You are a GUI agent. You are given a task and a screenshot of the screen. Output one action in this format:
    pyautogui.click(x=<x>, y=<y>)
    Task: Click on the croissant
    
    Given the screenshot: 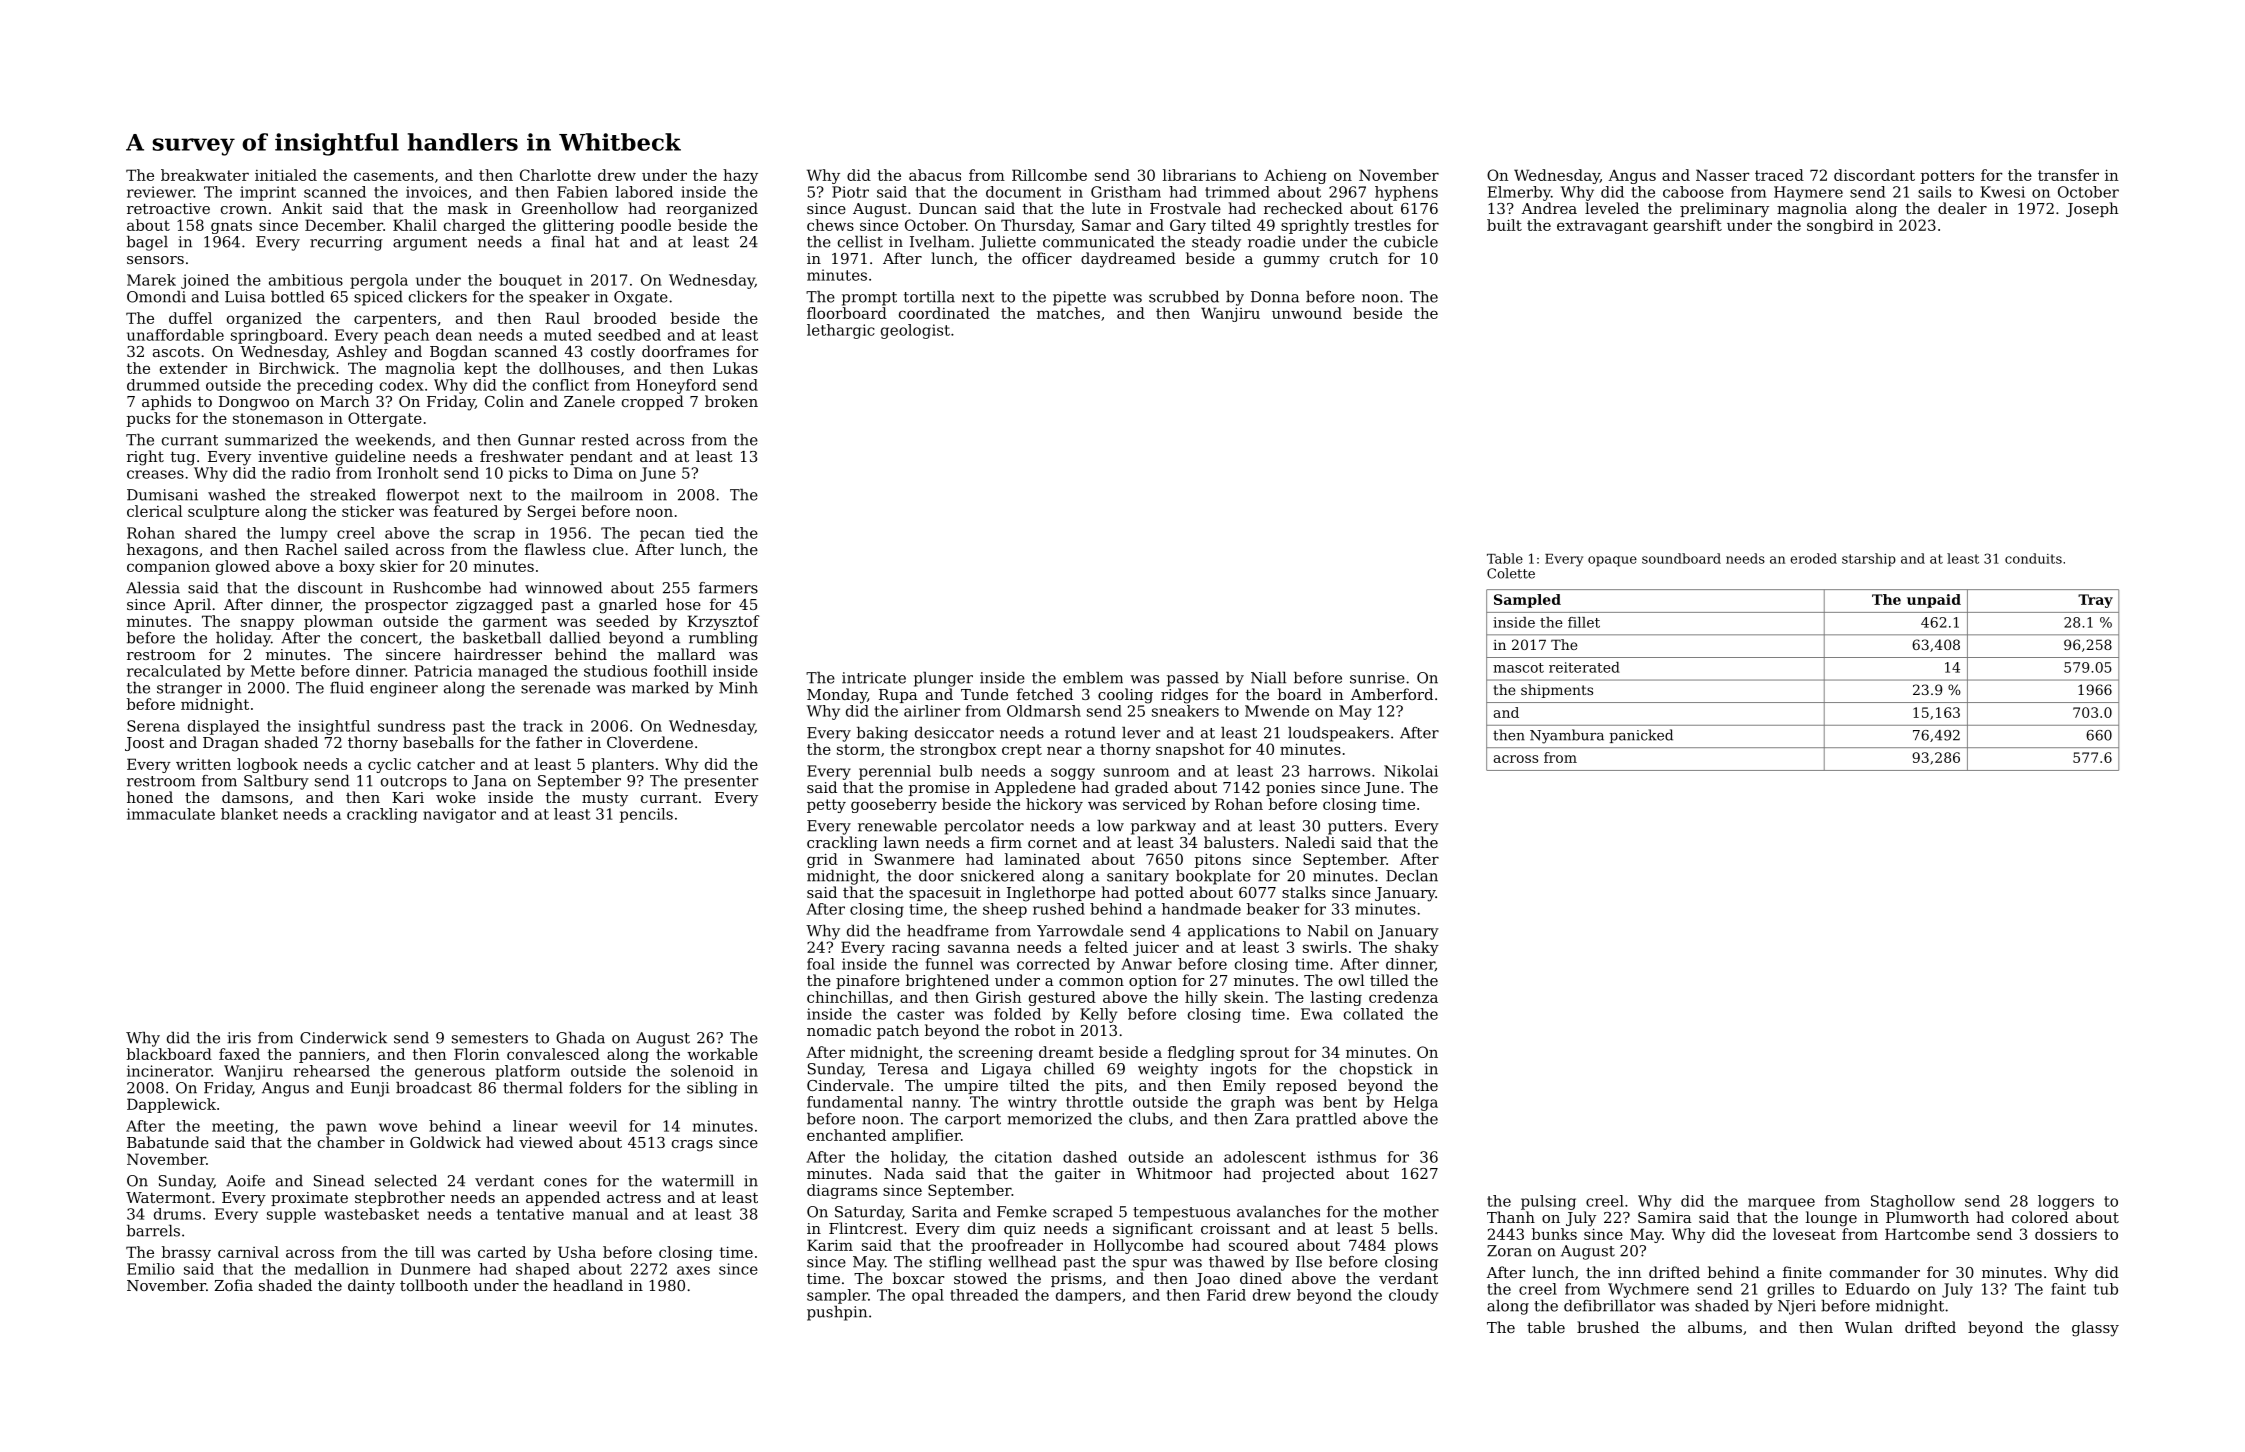 What is the action you would take?
    pyautogui.click(x=1235, y=1228)
